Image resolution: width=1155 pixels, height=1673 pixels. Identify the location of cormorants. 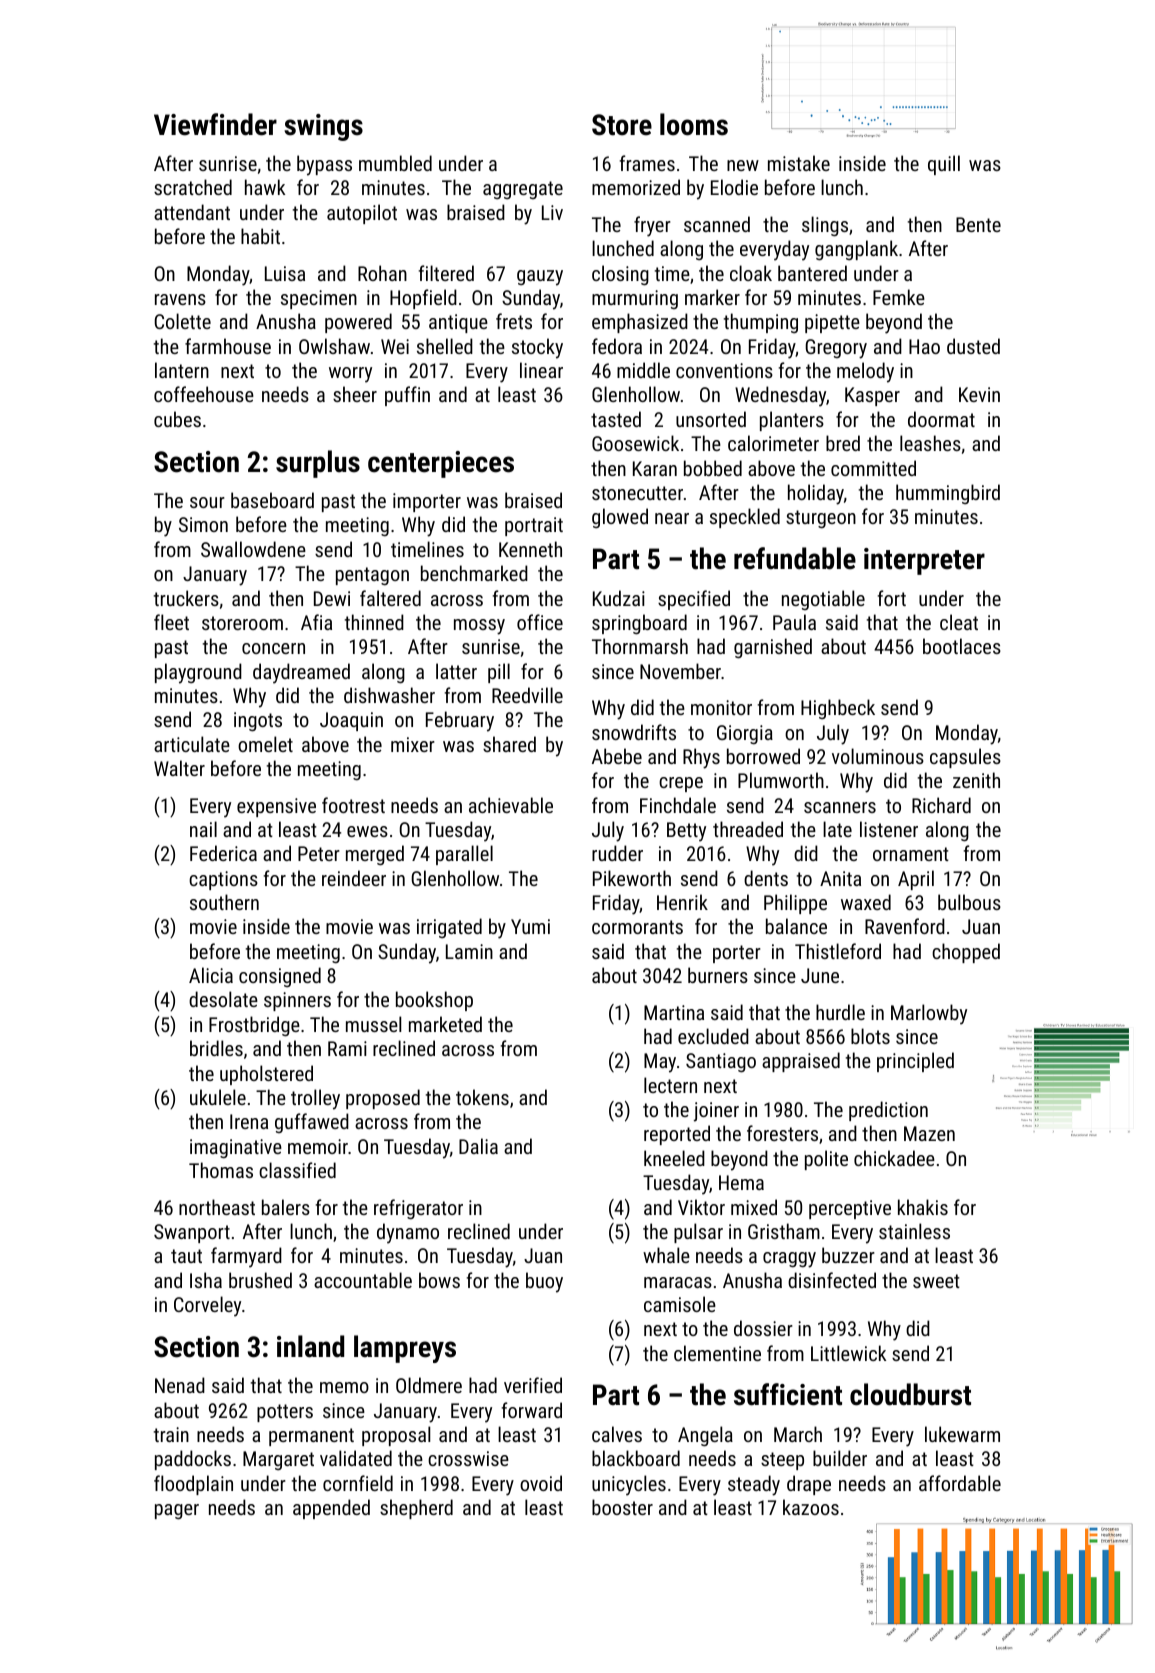
(637, 927).
